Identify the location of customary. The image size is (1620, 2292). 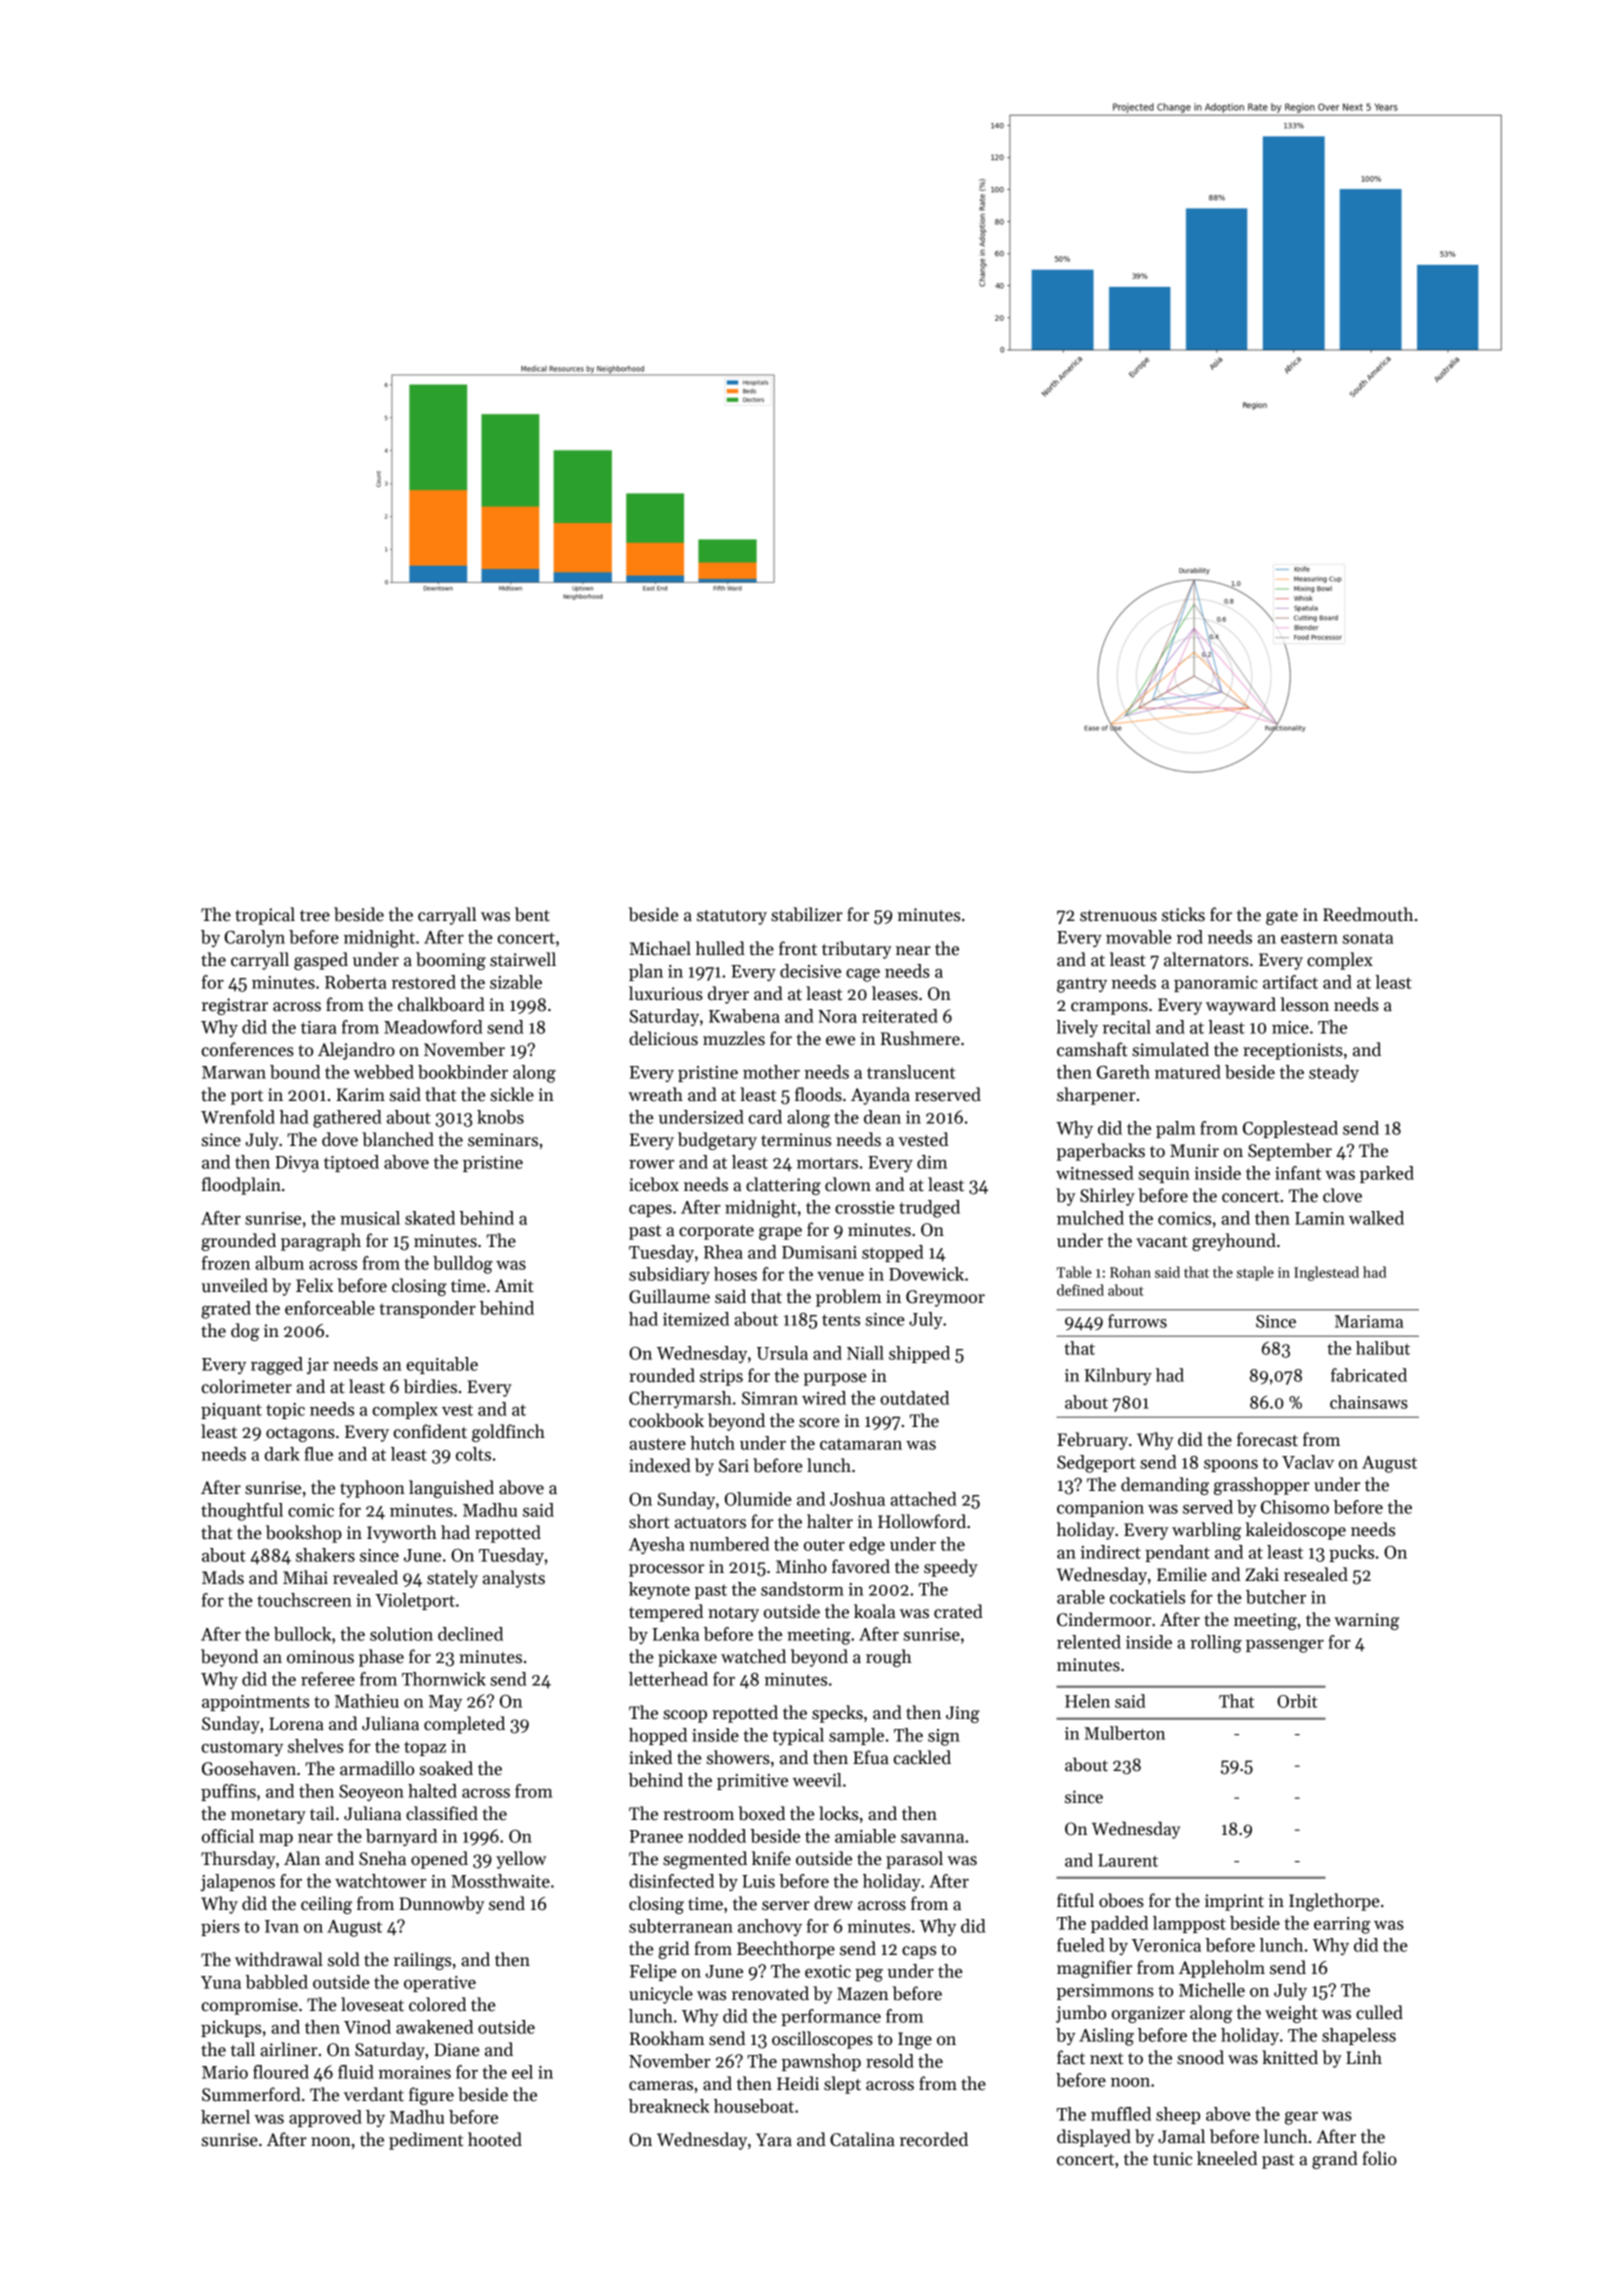
(242, 1748).
